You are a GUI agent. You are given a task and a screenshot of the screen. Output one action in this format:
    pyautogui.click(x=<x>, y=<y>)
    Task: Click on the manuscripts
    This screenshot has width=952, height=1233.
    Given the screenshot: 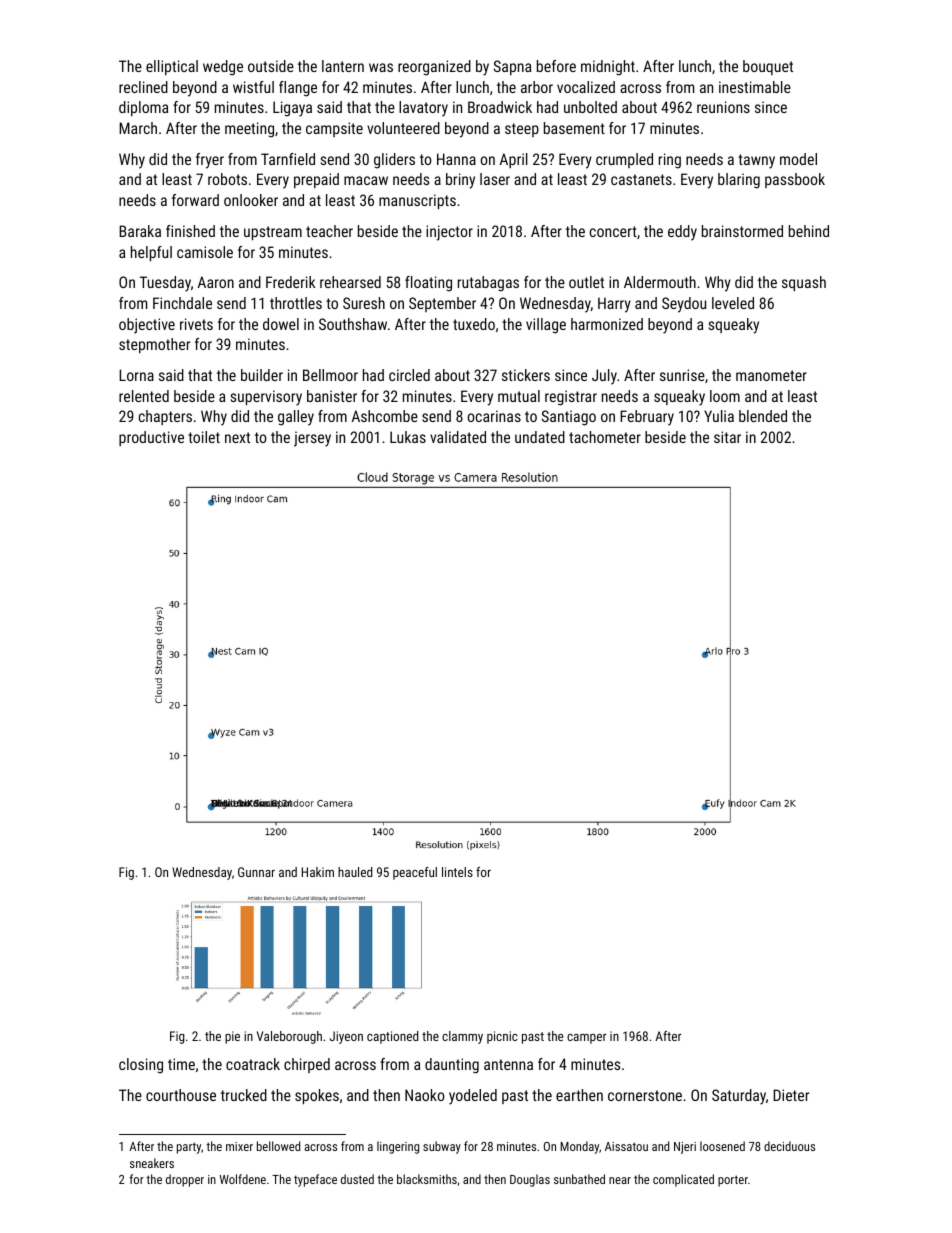 What is the action you would take?
    pyautogui.click(x=417, y=201)
